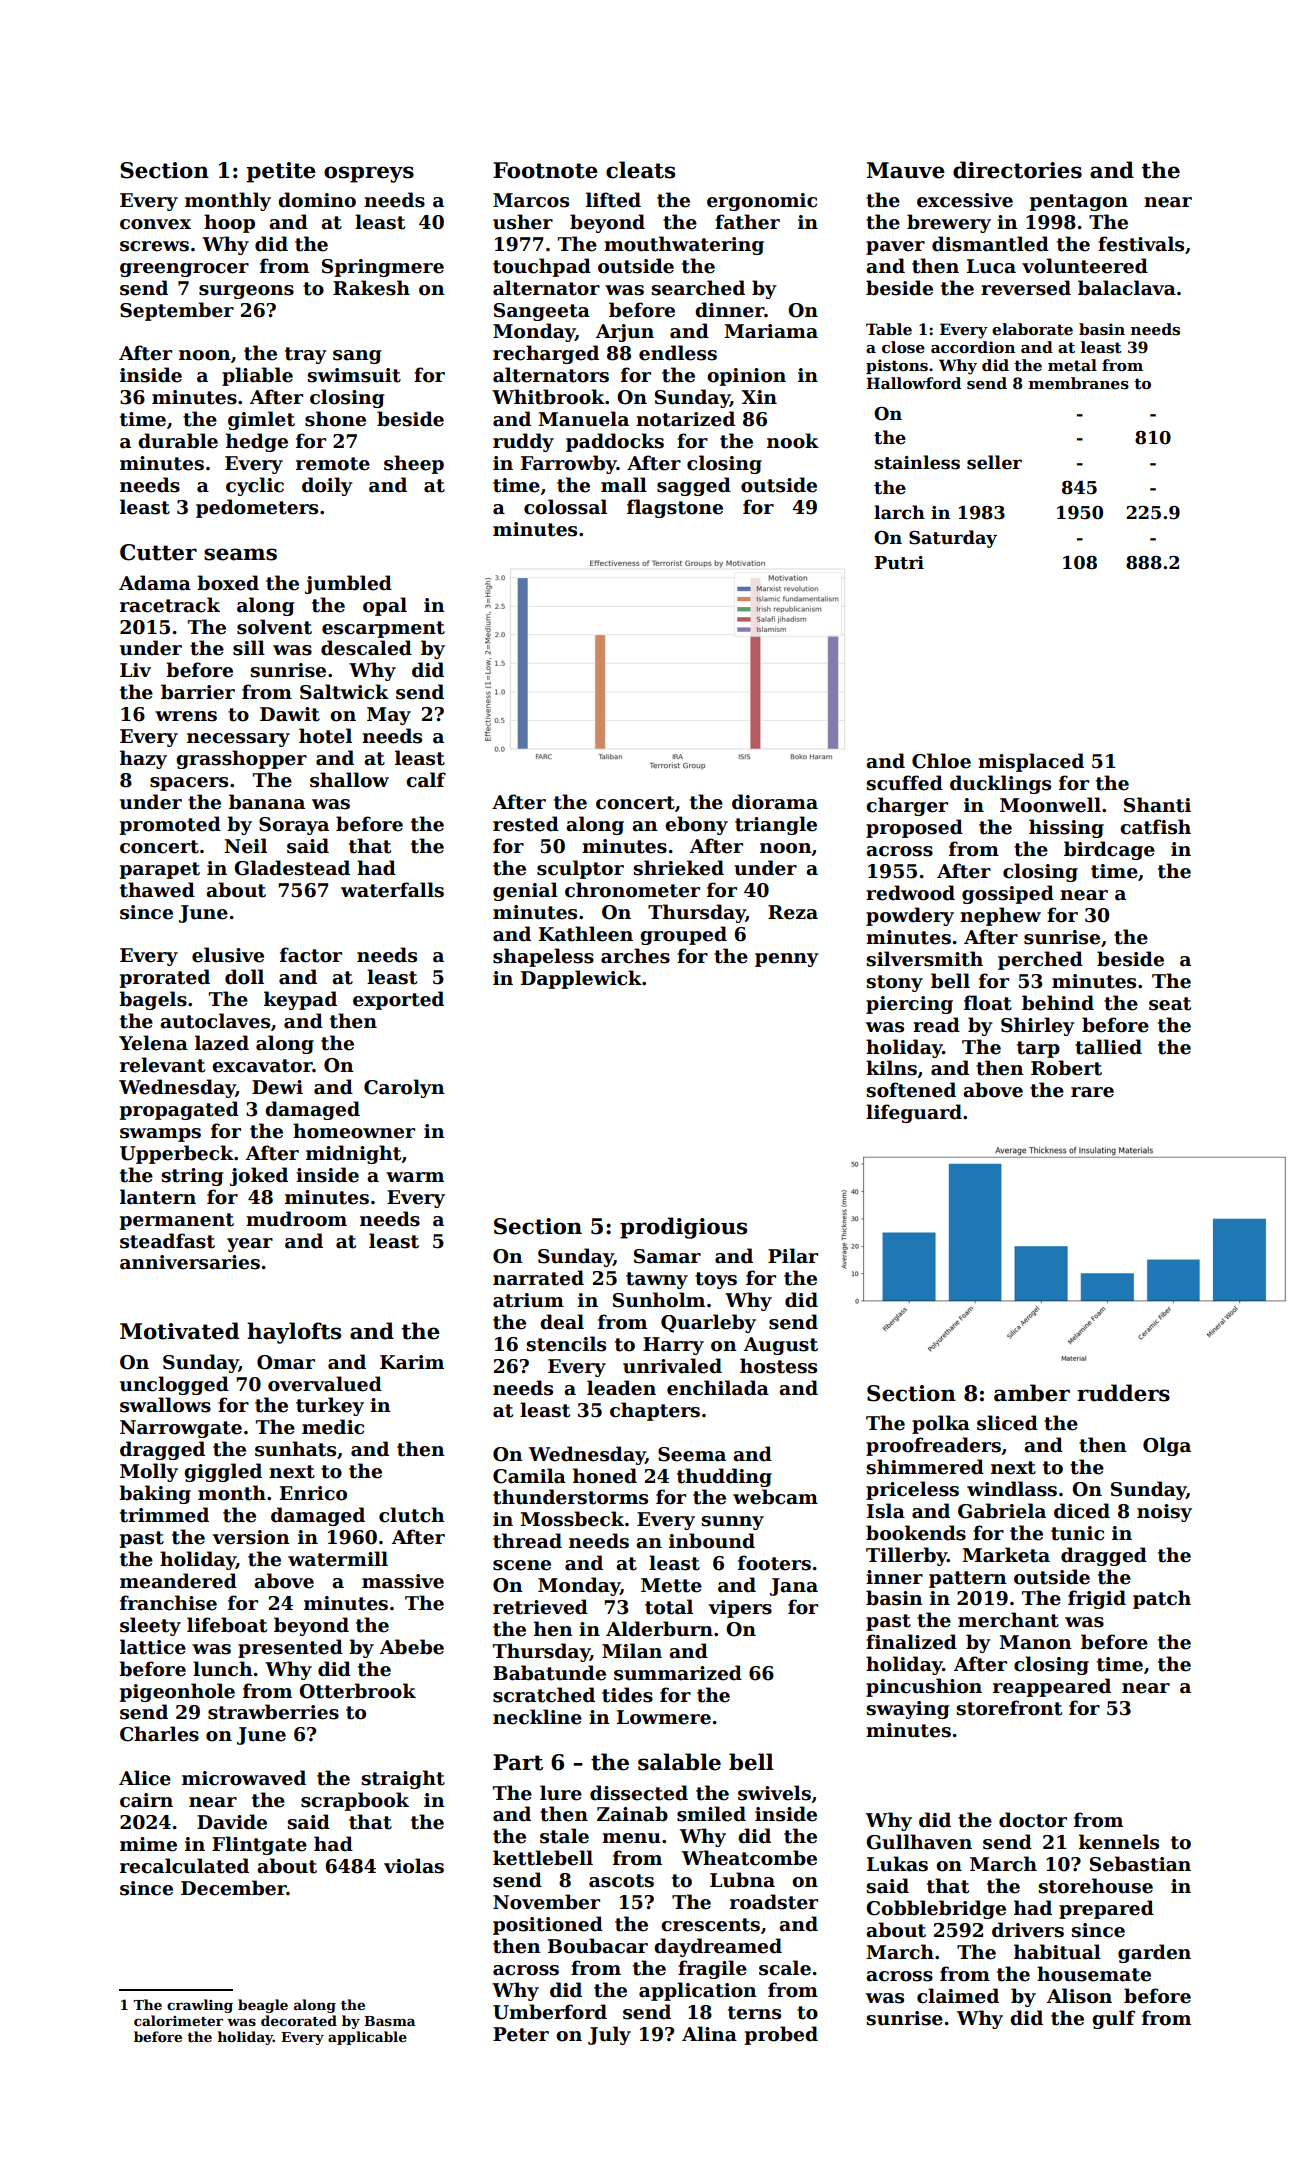 Image resolution: width=1311 pixels, height=2159 pixels. Describe the element at coordinates (415, 1177) in the document. I see `warm` at that location.
